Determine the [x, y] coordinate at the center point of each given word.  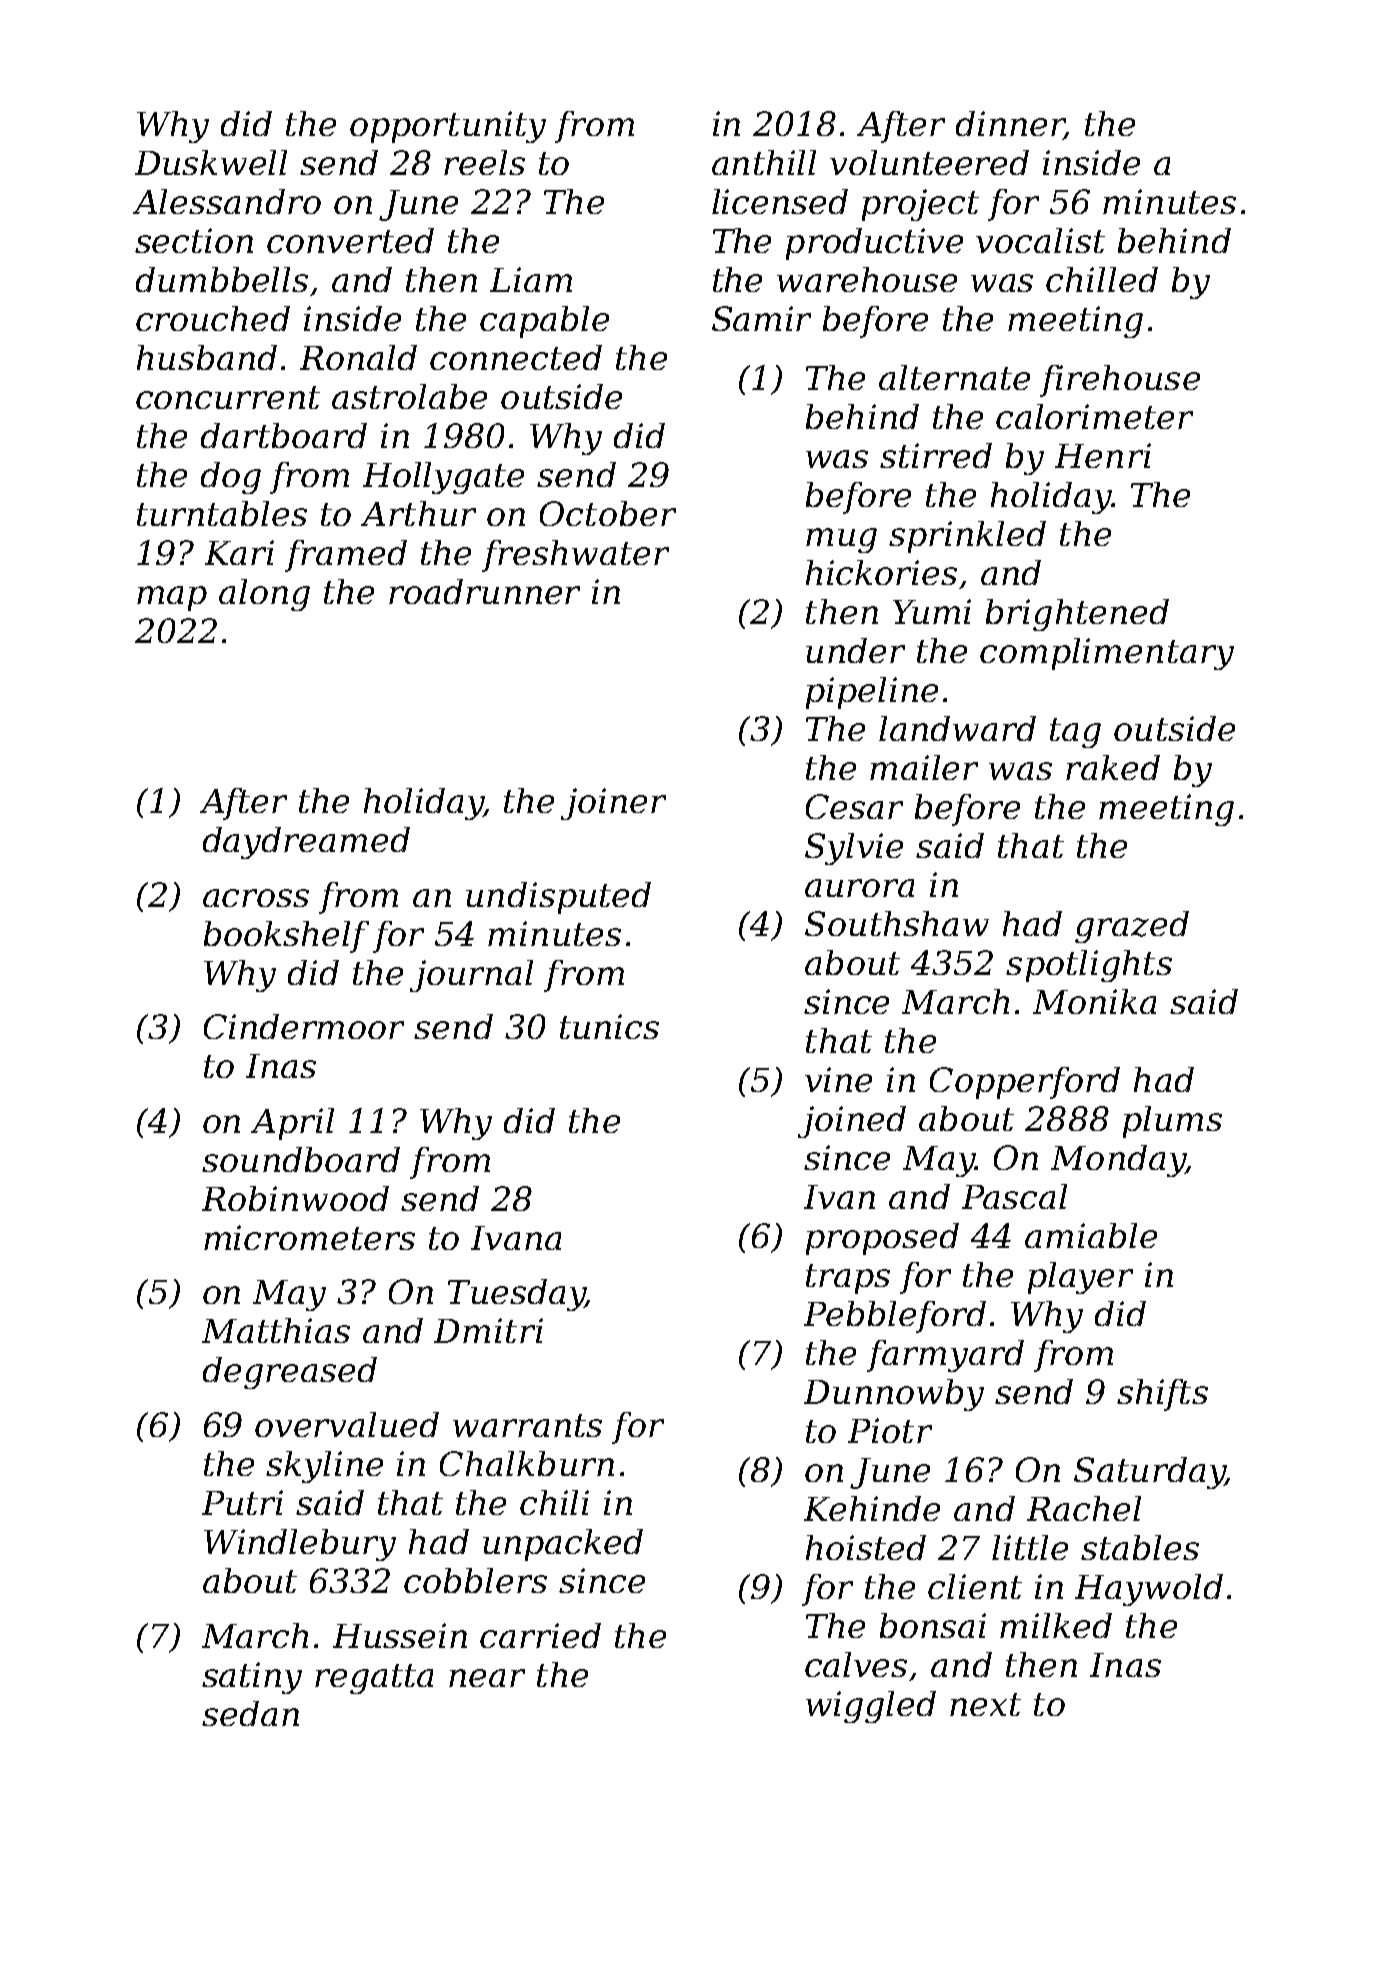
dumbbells [222, 279]
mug [841, 540]
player [1080, 1278]
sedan [250, 1713]
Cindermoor [304, 1026]
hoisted [866, 1547]
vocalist [1040, 240]
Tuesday [516, 1295]
